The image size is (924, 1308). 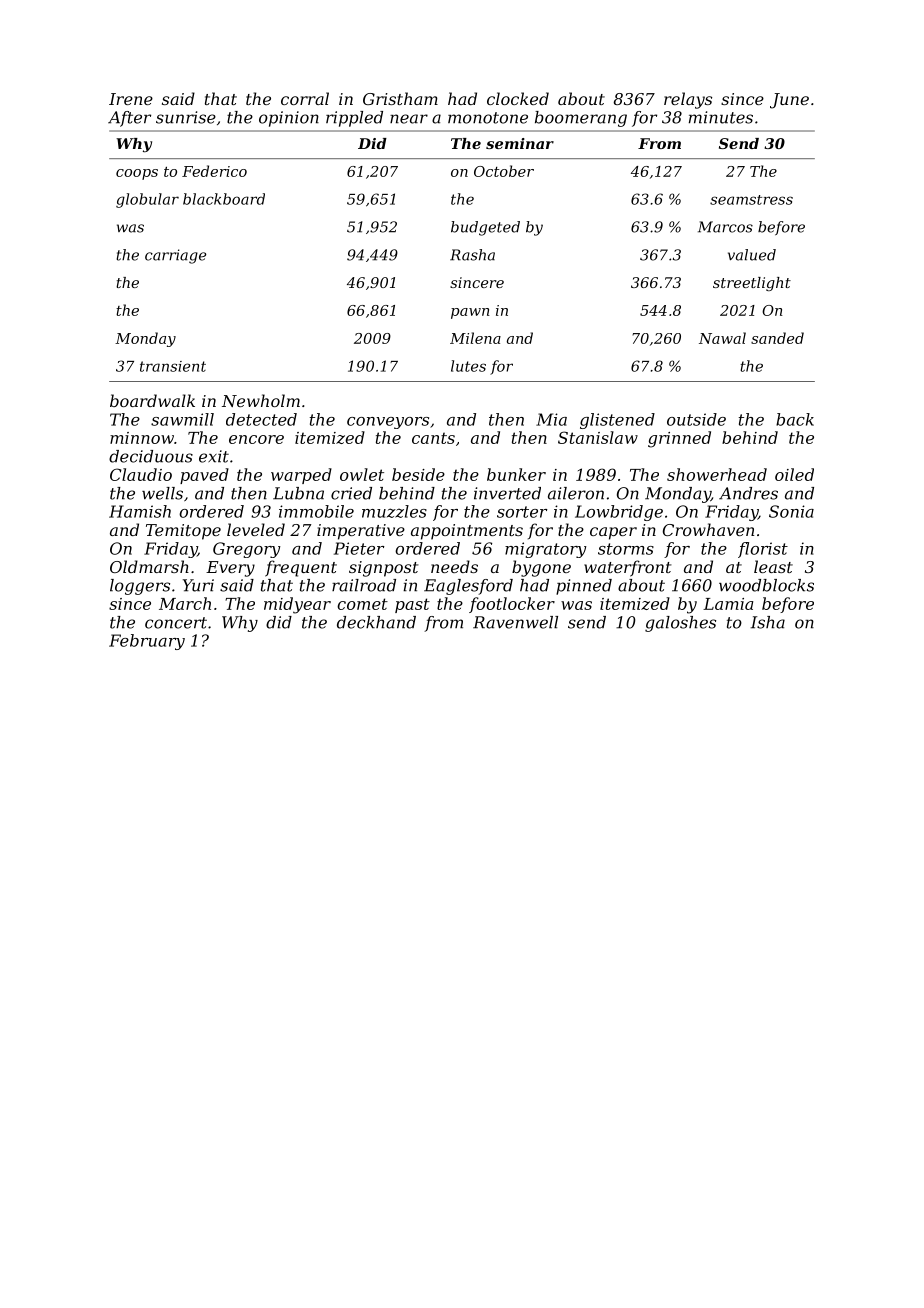 I want to click on June, so click(x=789, y=101).
